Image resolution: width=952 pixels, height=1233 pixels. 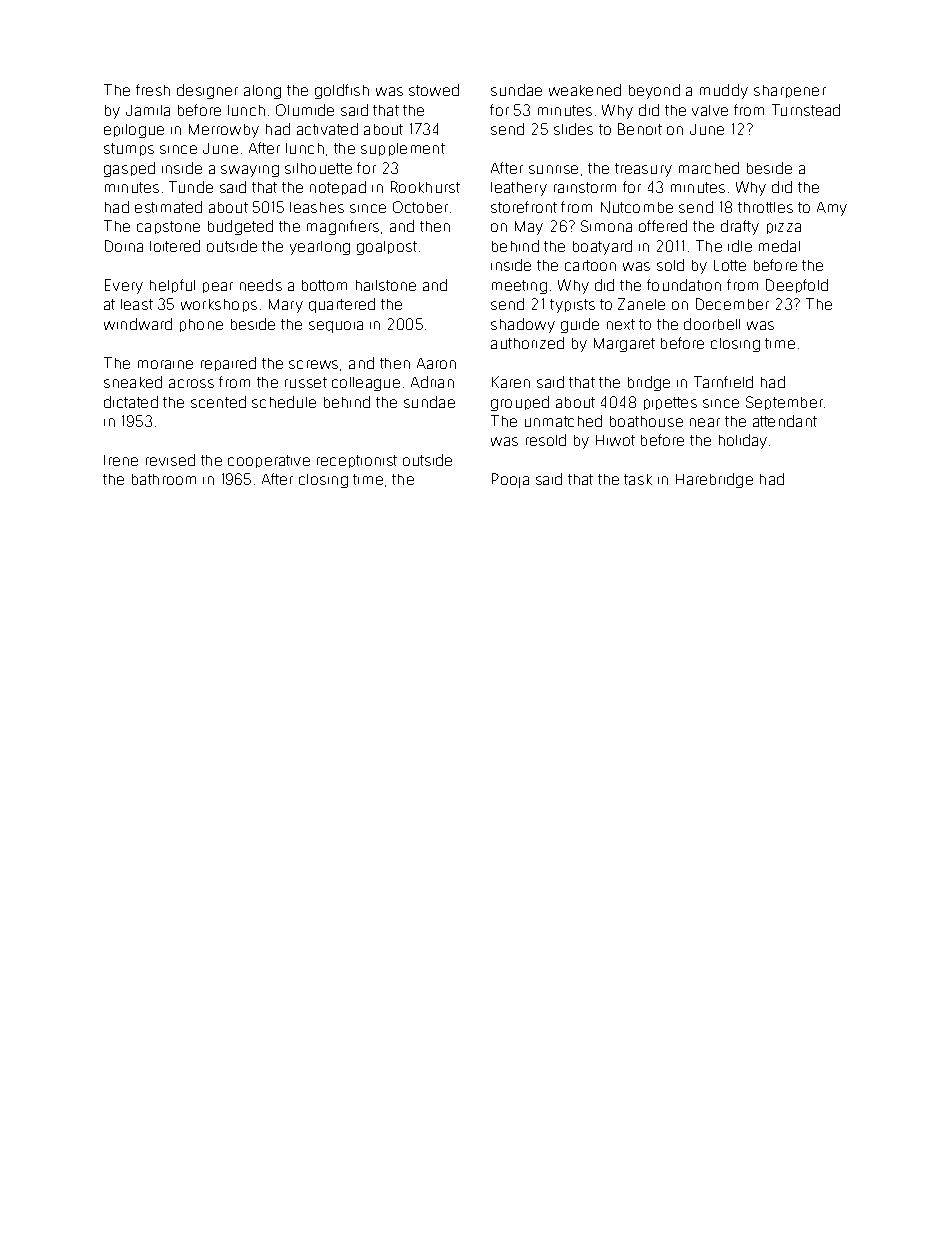 What do you see at coordinates (740, 227) in the screenshot?
I see `drafty` at bounding box center [740, 227].
